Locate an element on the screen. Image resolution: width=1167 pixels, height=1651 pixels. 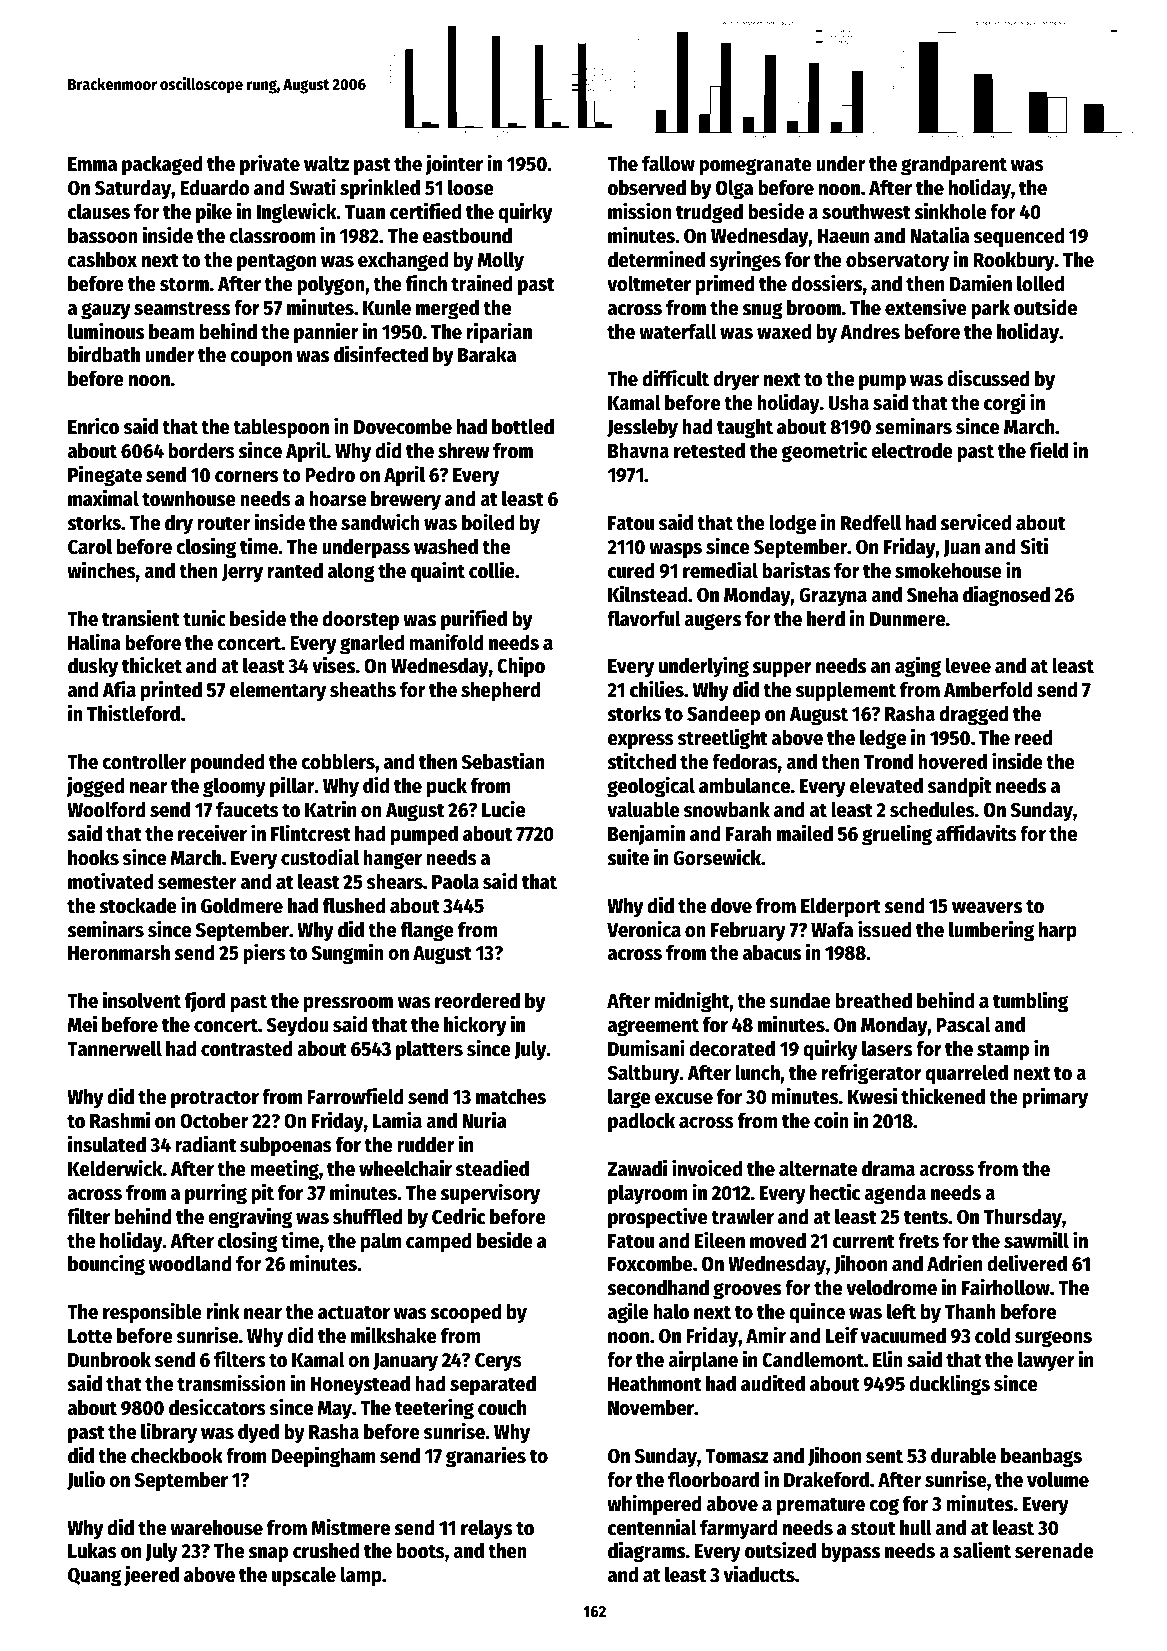
grandparent is located at coordinates (954, 166).
